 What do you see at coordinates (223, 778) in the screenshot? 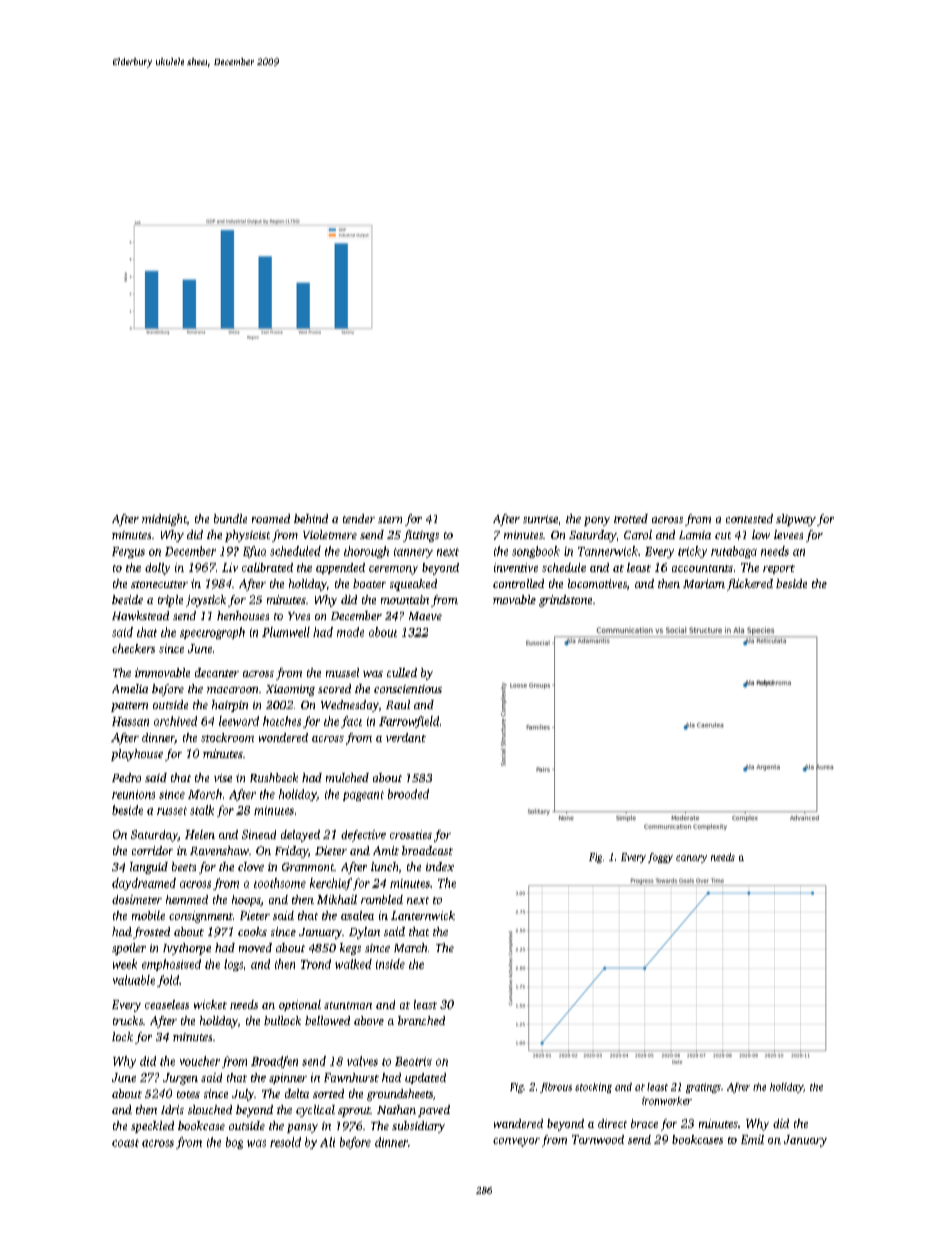
I see `vise` at bounding box center [223, 778].
